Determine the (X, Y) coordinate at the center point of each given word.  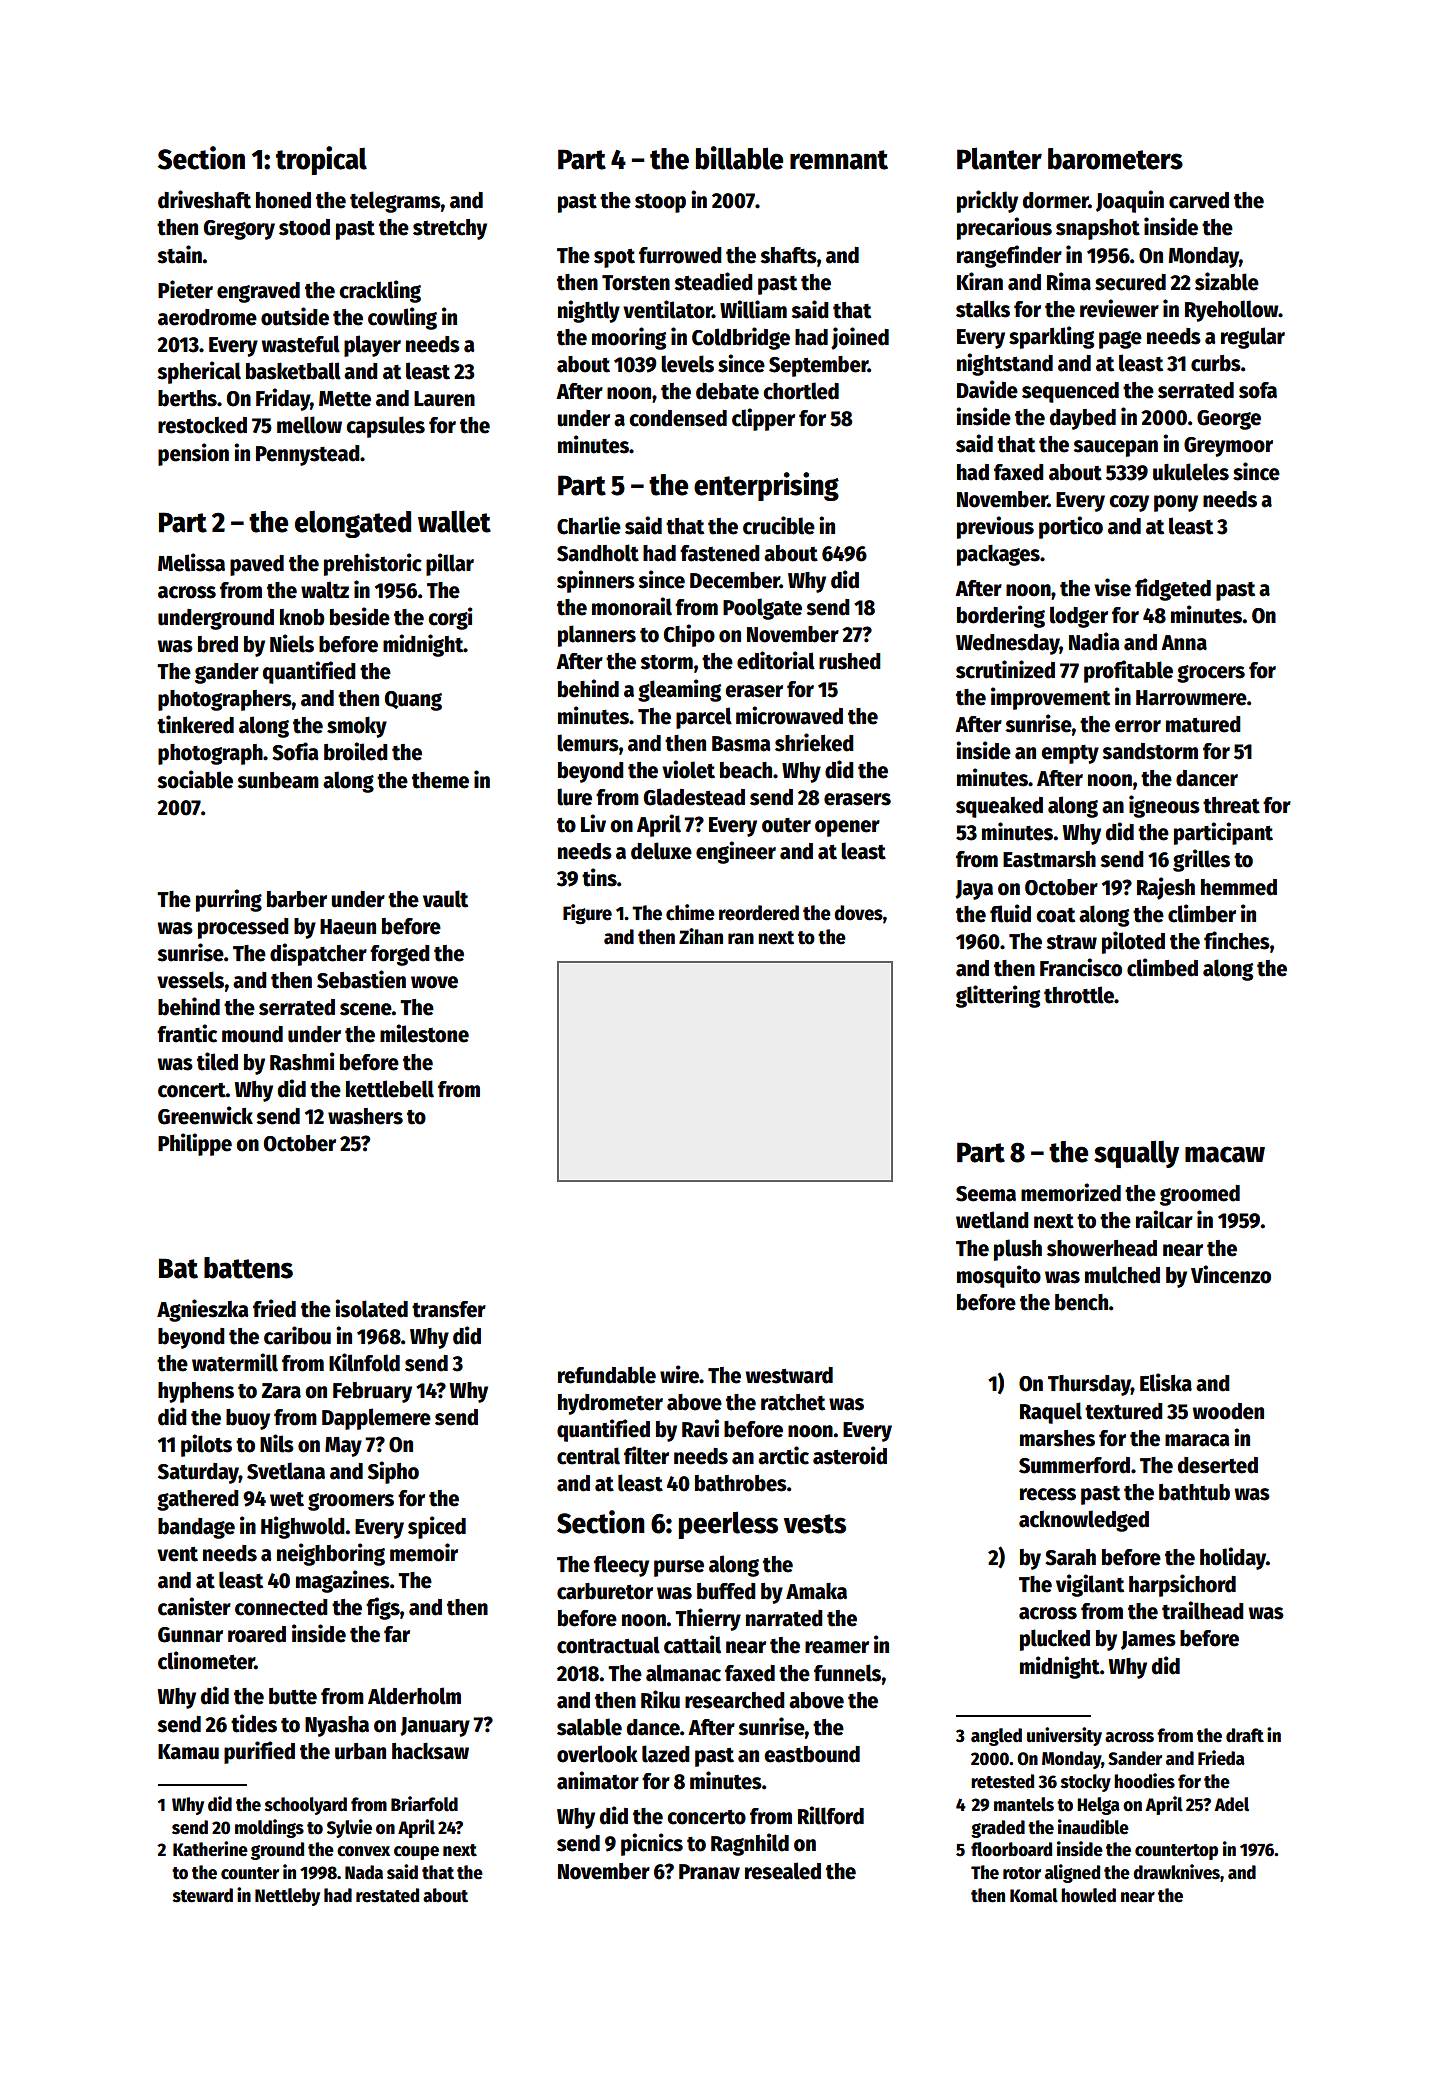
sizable (1227, 281)
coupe (416, 1853)
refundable (607, 1375)
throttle (1079, 995)
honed (283, 200)
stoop (660, 203)
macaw (1225, 1154)
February (372, 1392)
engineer (736, 852)
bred (218, 644)
